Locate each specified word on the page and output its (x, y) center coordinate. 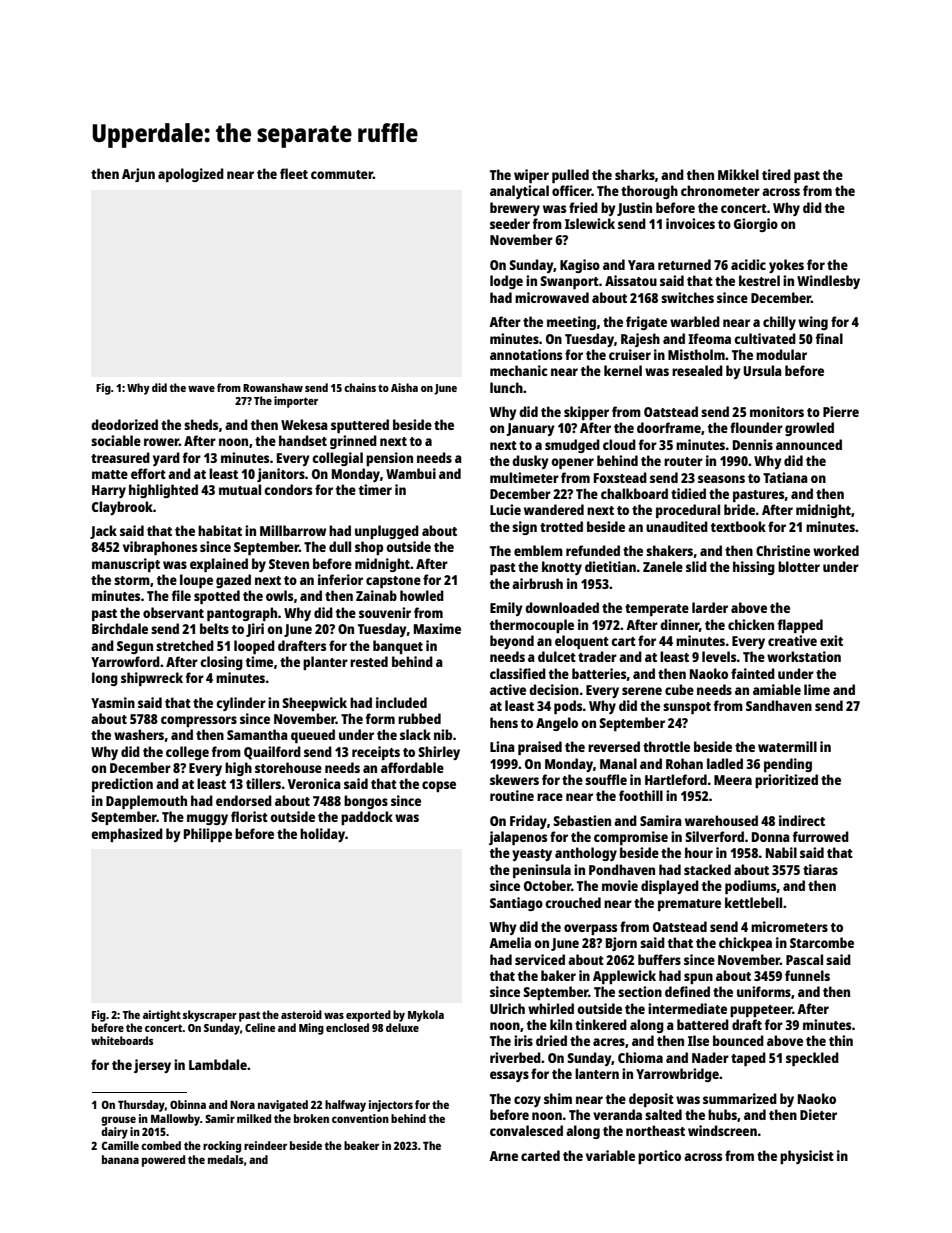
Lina (502, 746)
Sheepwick (314, 704)
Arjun (138, 175)
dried (551, 1040)
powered (163, 1161)
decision (554, 689)
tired (776, 174)
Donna (771, 837)
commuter (342, 174)
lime (817, 689)
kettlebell (753, 902)
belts (214, 628)
